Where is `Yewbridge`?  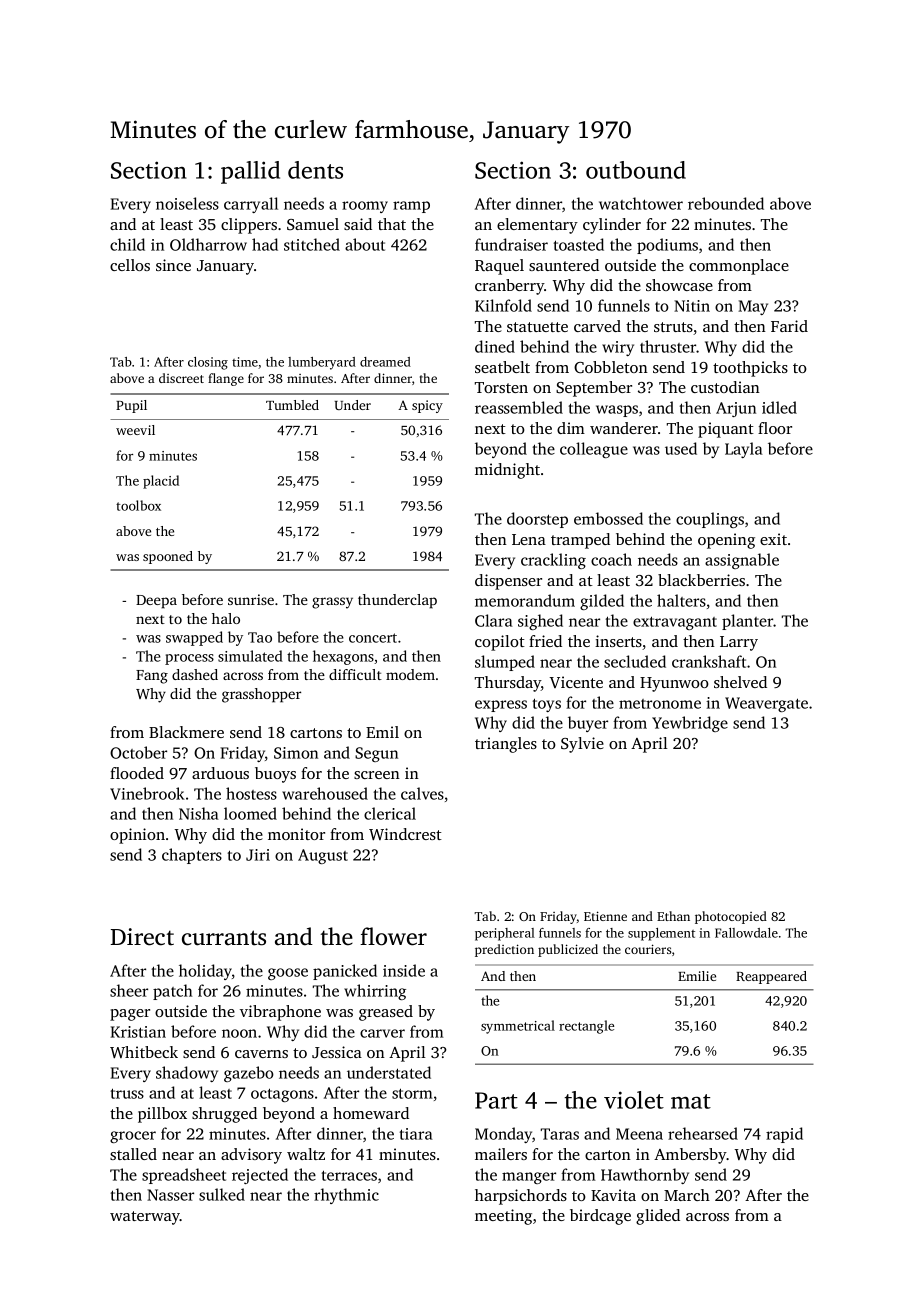
Yewbridge is located at coordinates (690, 724).
